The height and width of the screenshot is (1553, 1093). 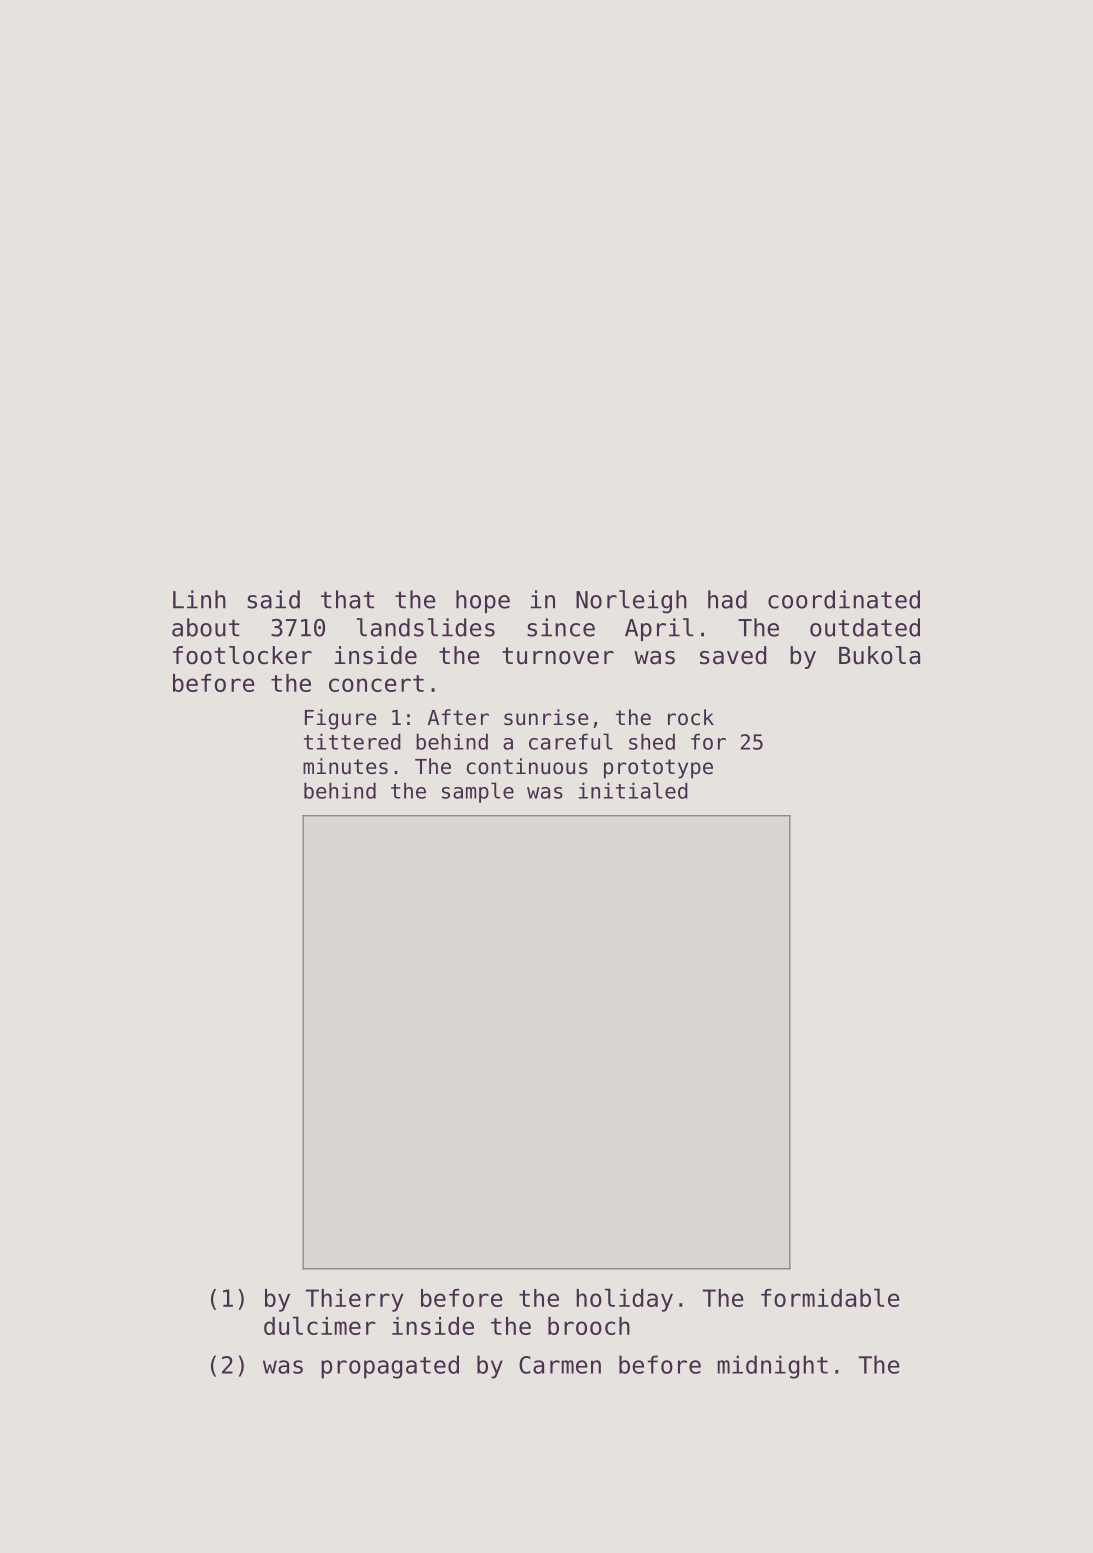 I want to click on Carmen, so click(x=560, y=1365).
